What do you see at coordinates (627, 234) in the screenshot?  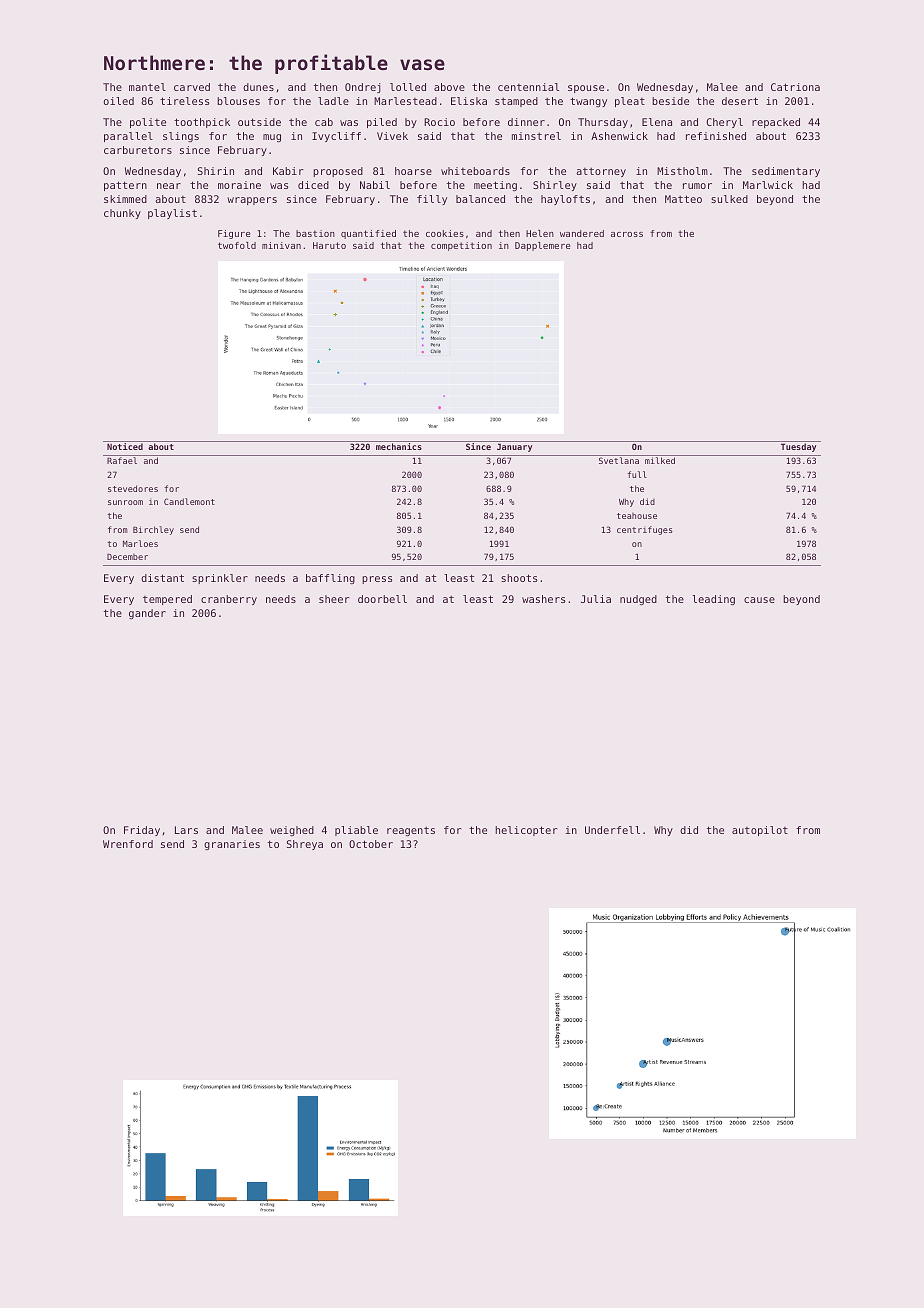 I see `across` at bounding box center [627, 234].
